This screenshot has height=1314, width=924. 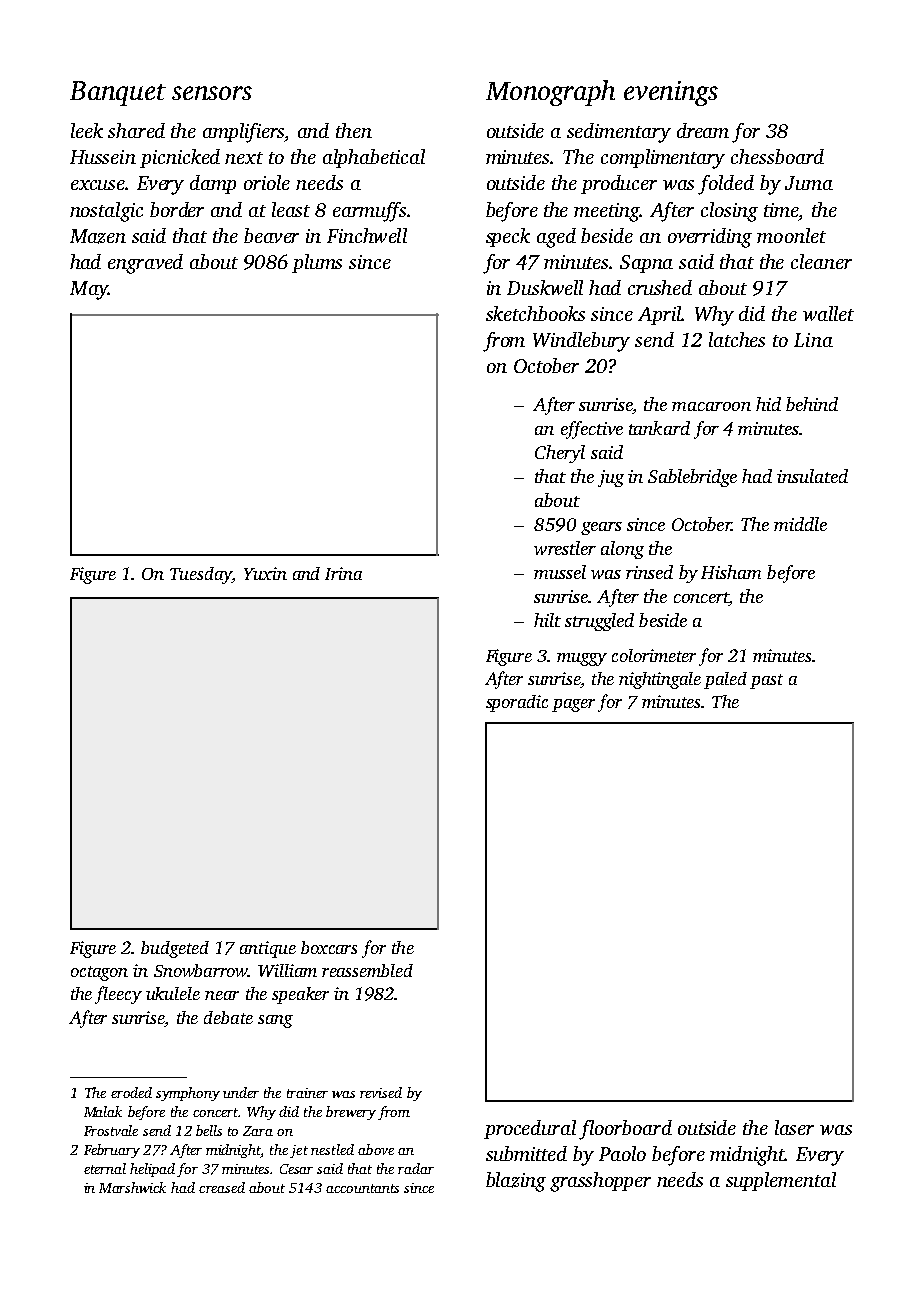 I want to click on struggled, so click(x=599, y=622).
